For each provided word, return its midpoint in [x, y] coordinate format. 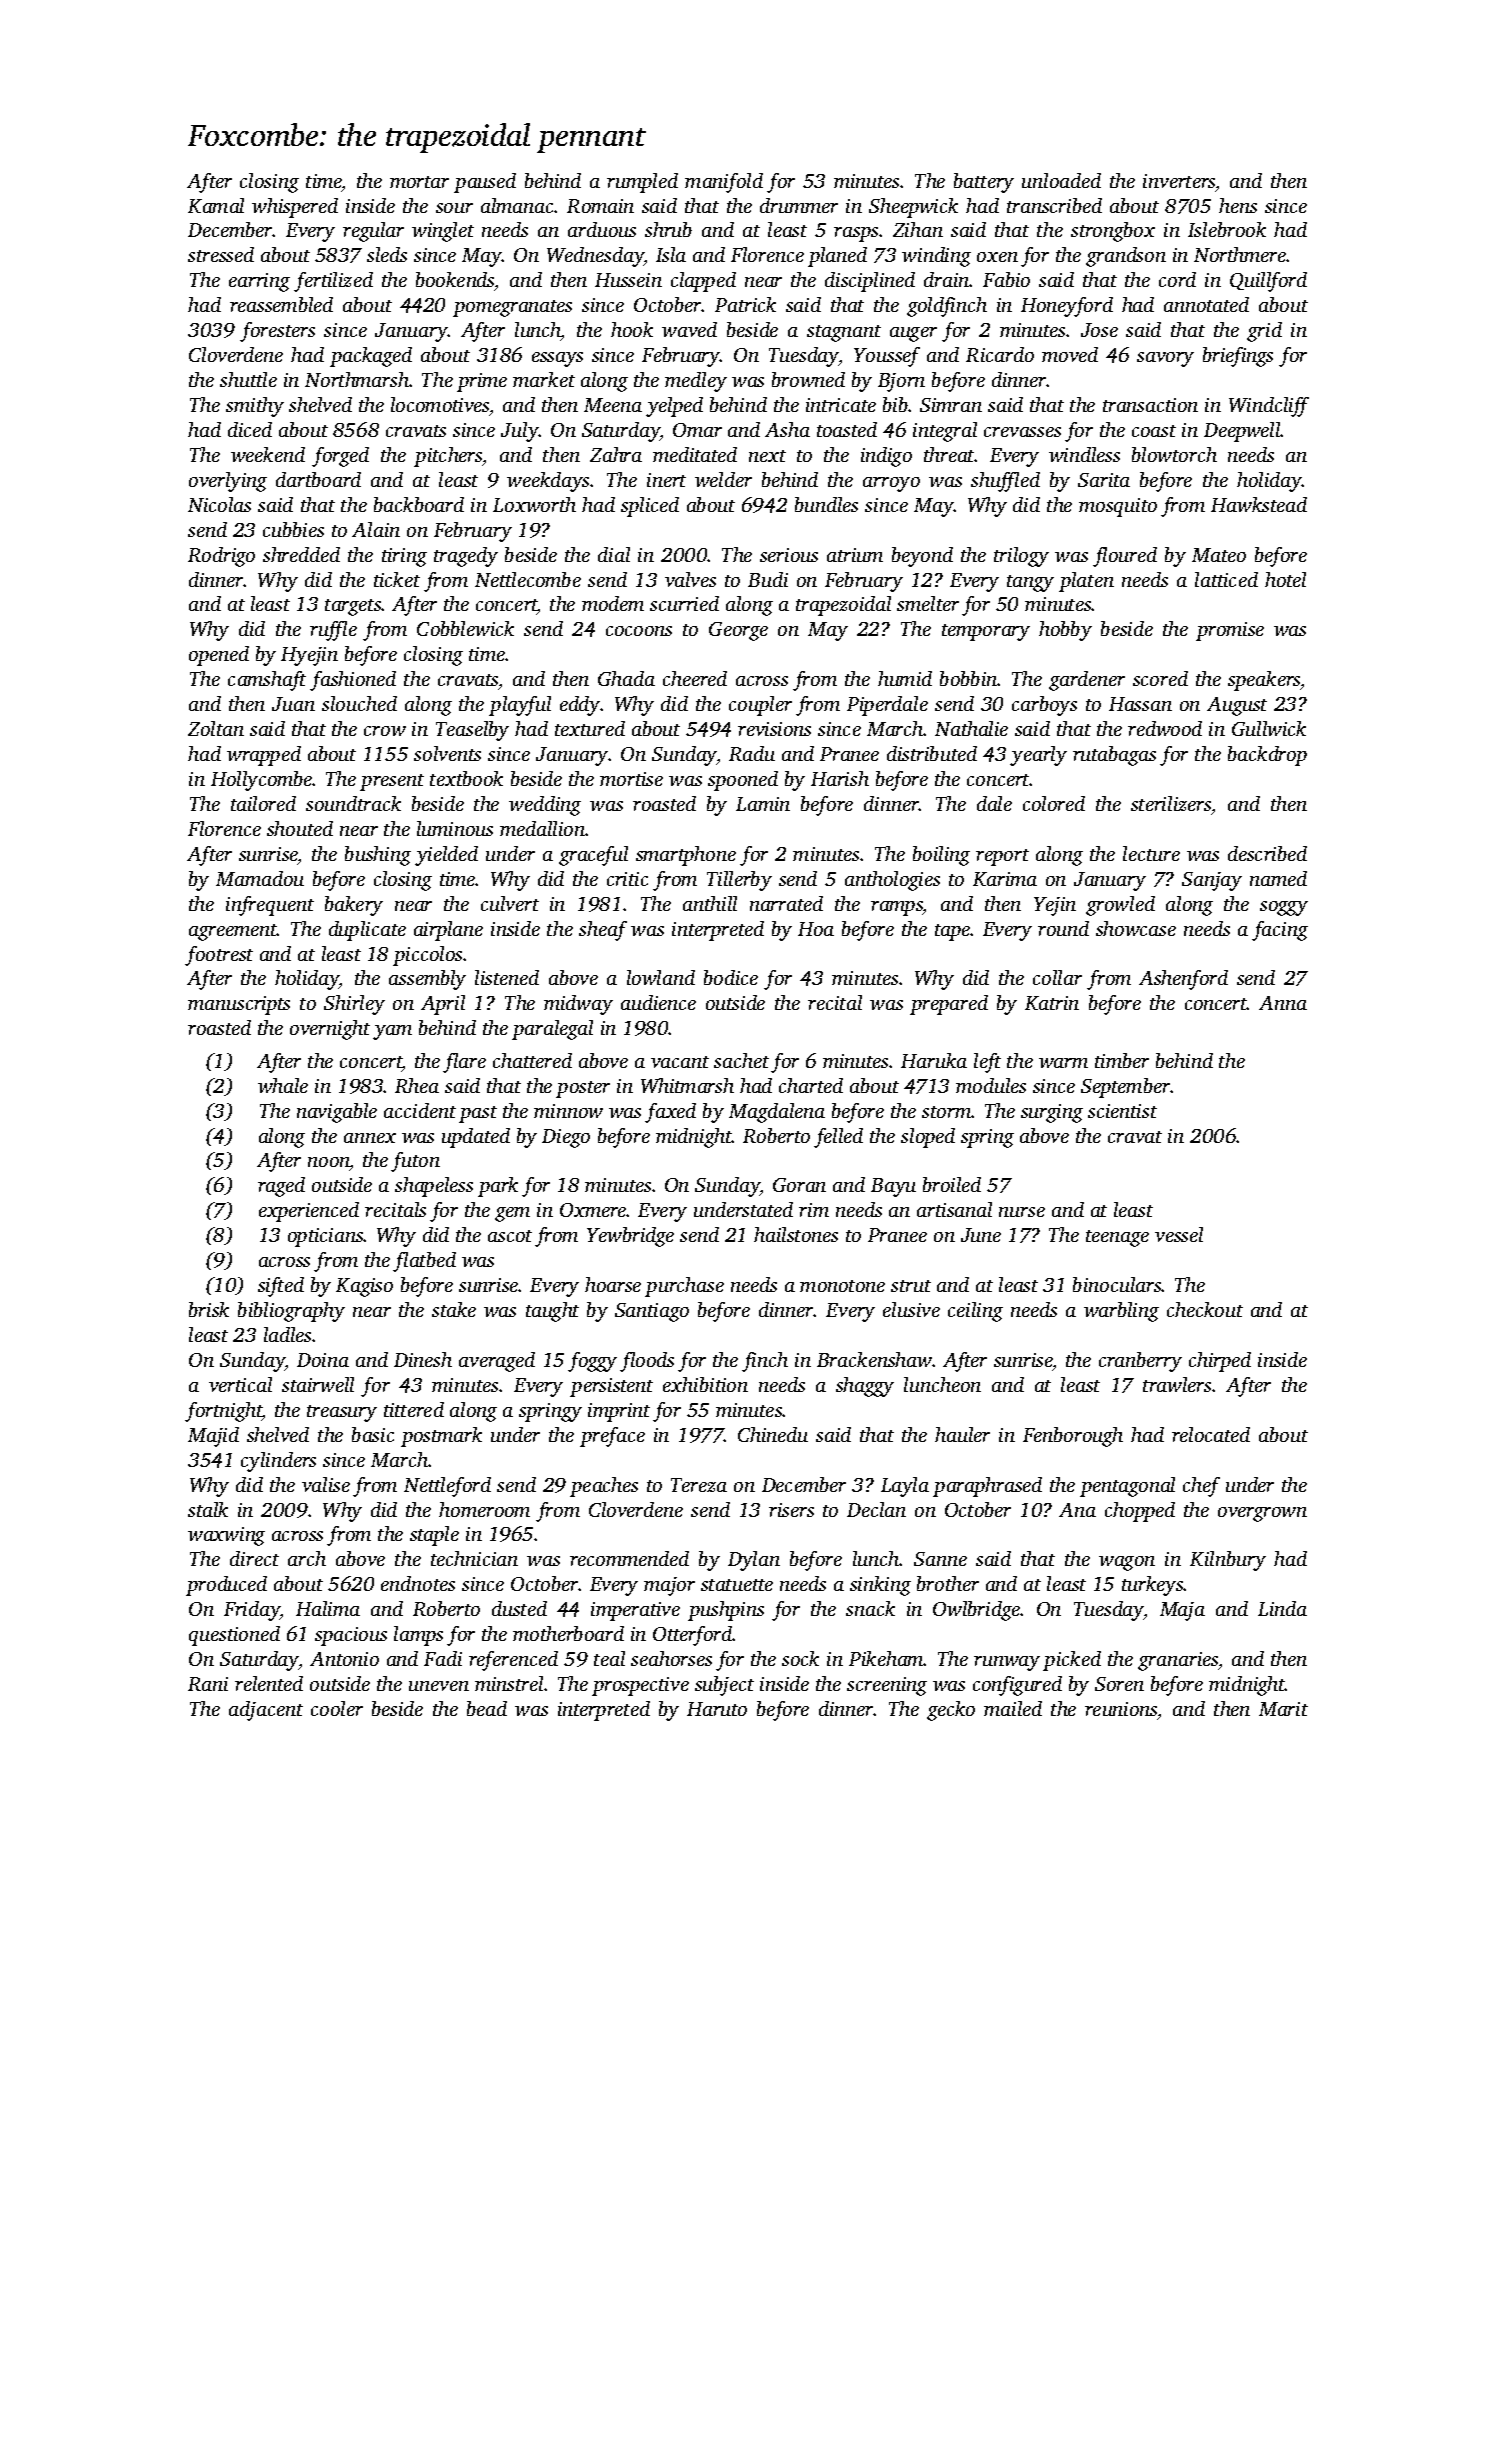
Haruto [717, 1709]
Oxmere [593, 1210]
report [1002, 857]
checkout [1205, 1309]
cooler [337, 1708]
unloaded [1061, 180]
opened [219, 656]
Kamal [216, 205]
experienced [309, 1212]
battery [984, 183]
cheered [695, 678]
